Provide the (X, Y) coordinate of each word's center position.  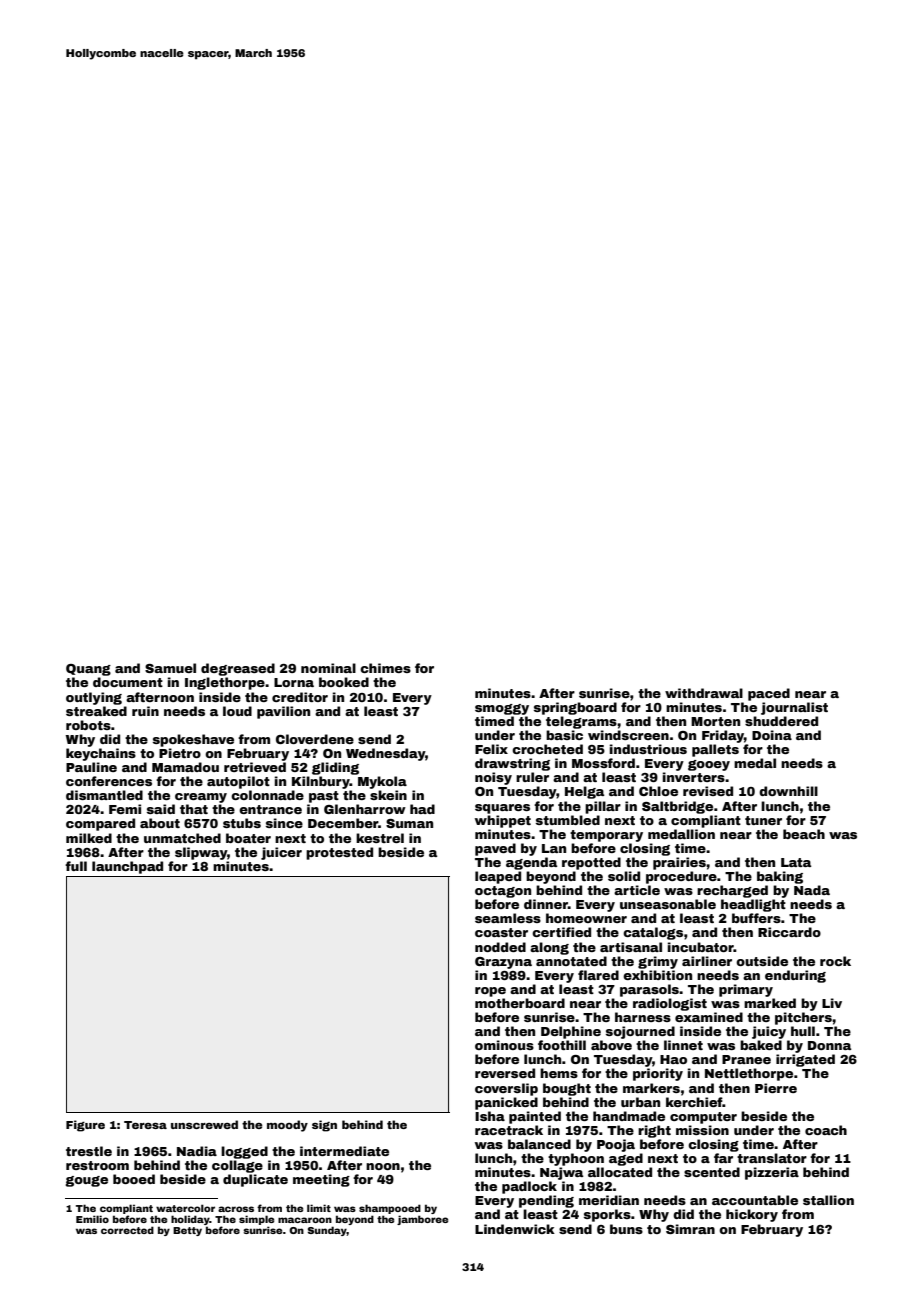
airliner (707, 961)
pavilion (283, 712)
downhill (788, 791)
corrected (127, 1230)
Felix (491, 749)
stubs (242, 823)
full (76, 866)
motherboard (520, 1003)
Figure (85, 1126)
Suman (409, 823)
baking (780, 877)
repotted (591, 863)
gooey (709, 765)
